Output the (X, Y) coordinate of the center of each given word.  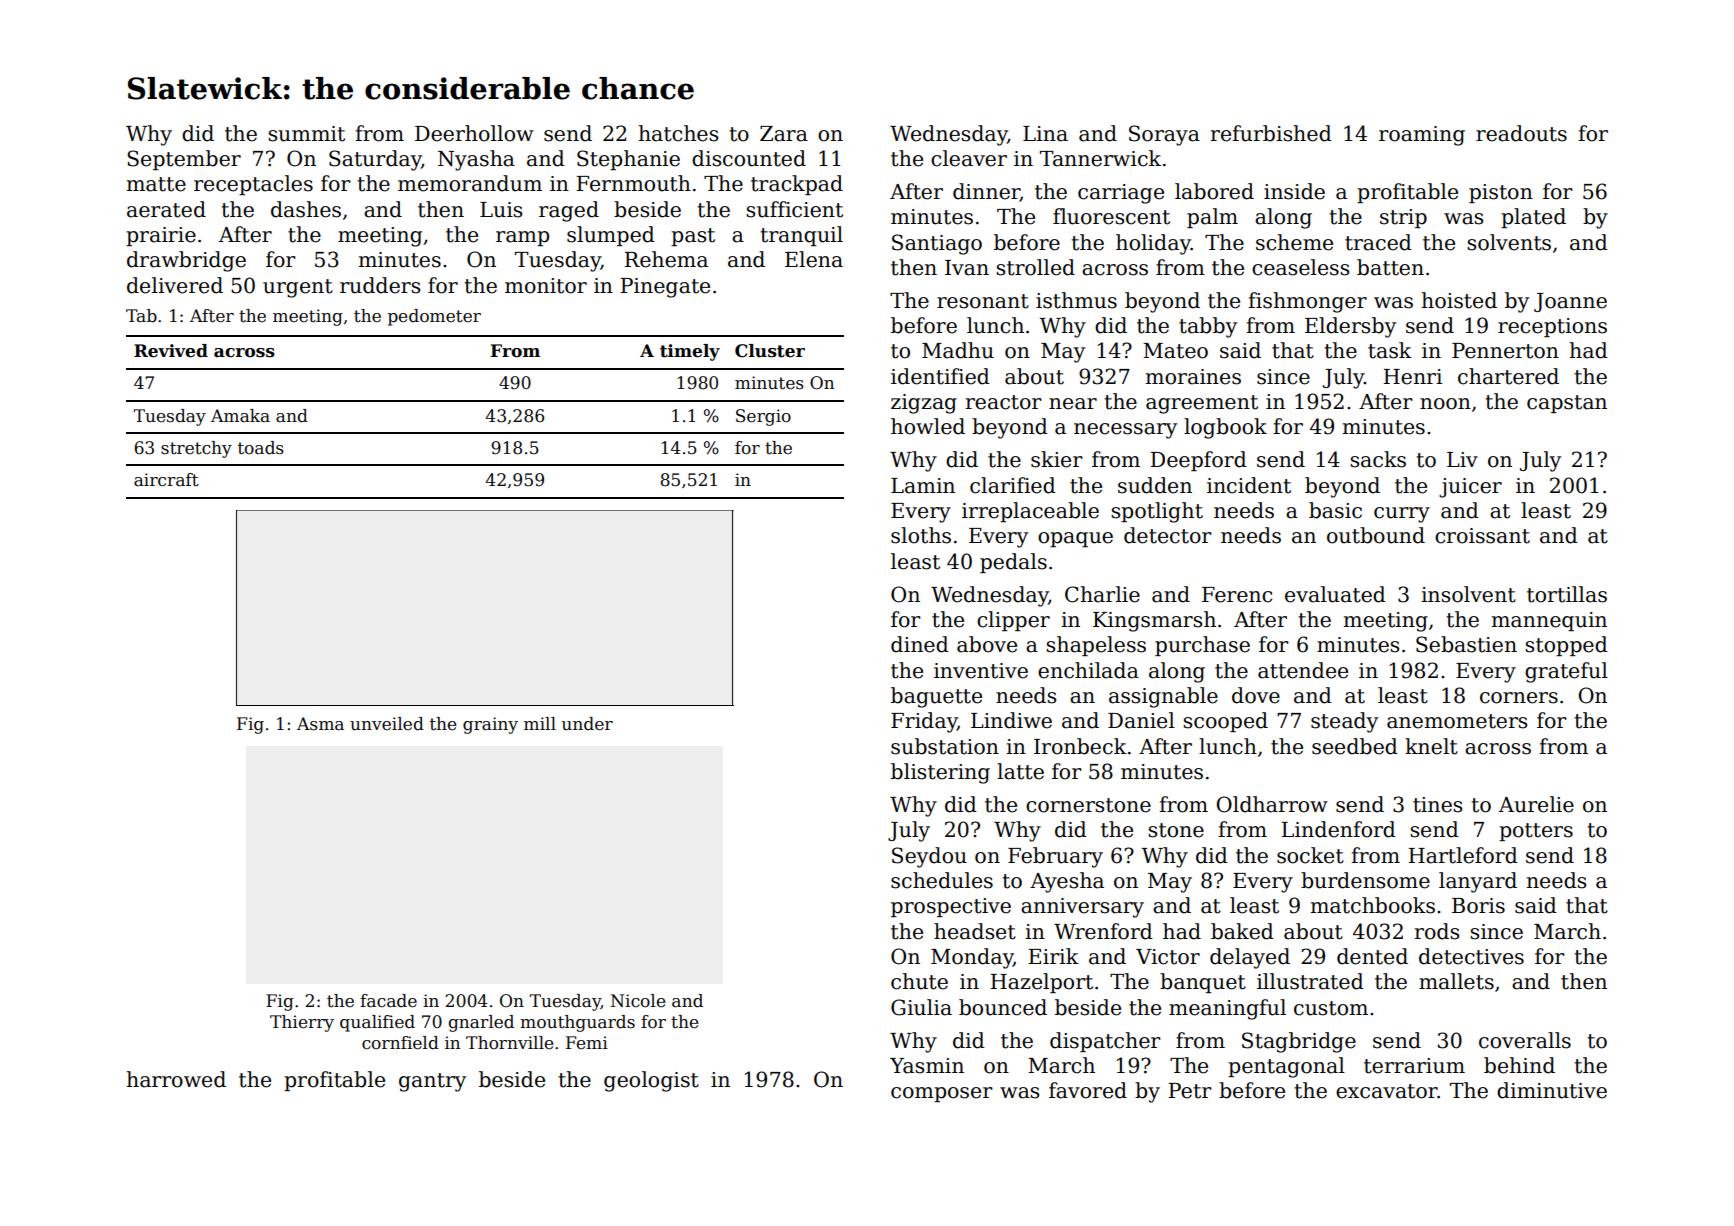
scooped (1225, 722)
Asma (320, 724)
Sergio (763, 417)
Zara (784, 134)
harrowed (176, 1079)
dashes (306, 209)
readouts (1521, 133)
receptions (1552, 327)
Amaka (240, 416)
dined (920, 644)
